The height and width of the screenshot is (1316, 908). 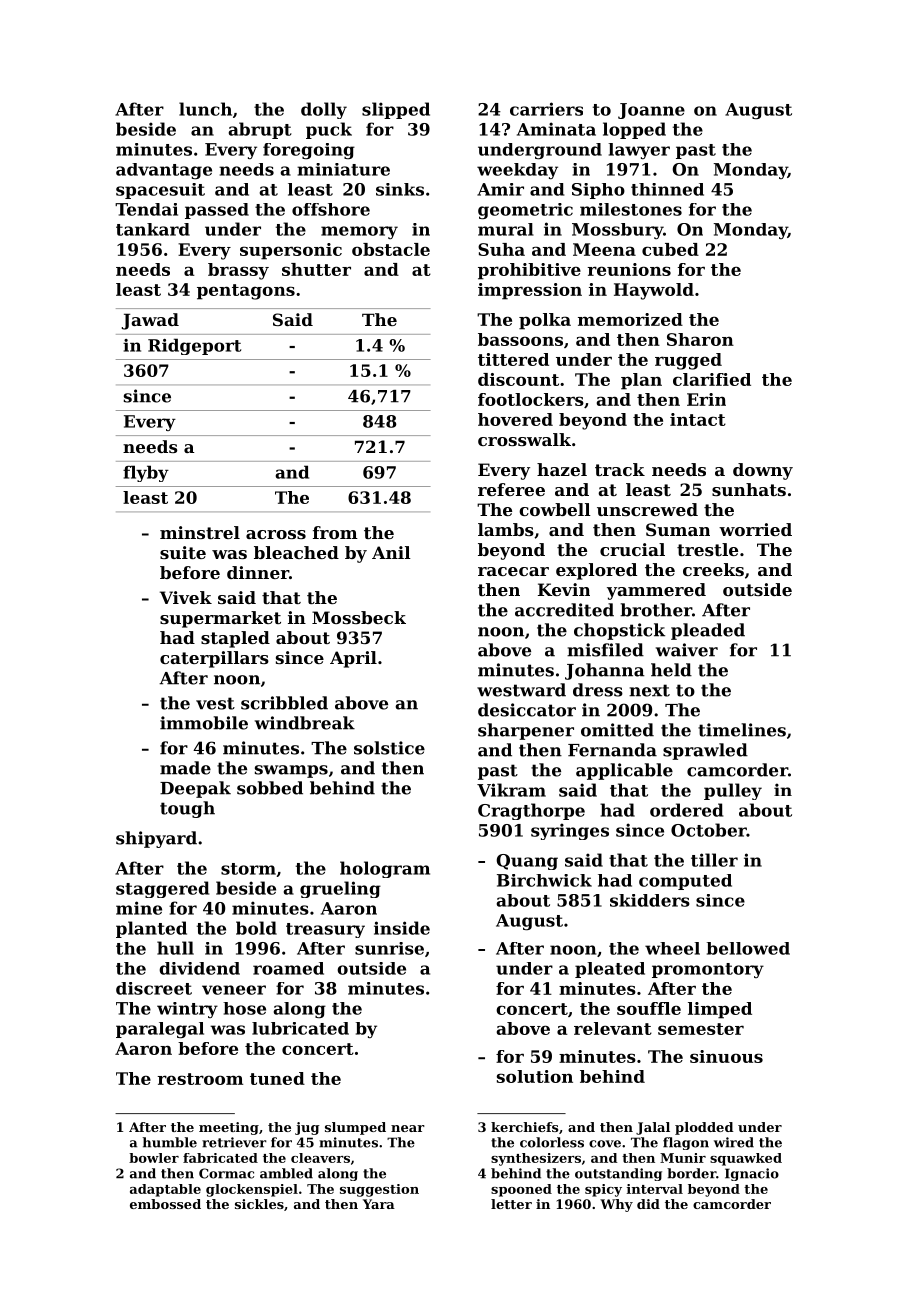 What do you see at coordinates (651, 111) in the screenshot?
I see `Joanne` at bounding box center [651, 111].
